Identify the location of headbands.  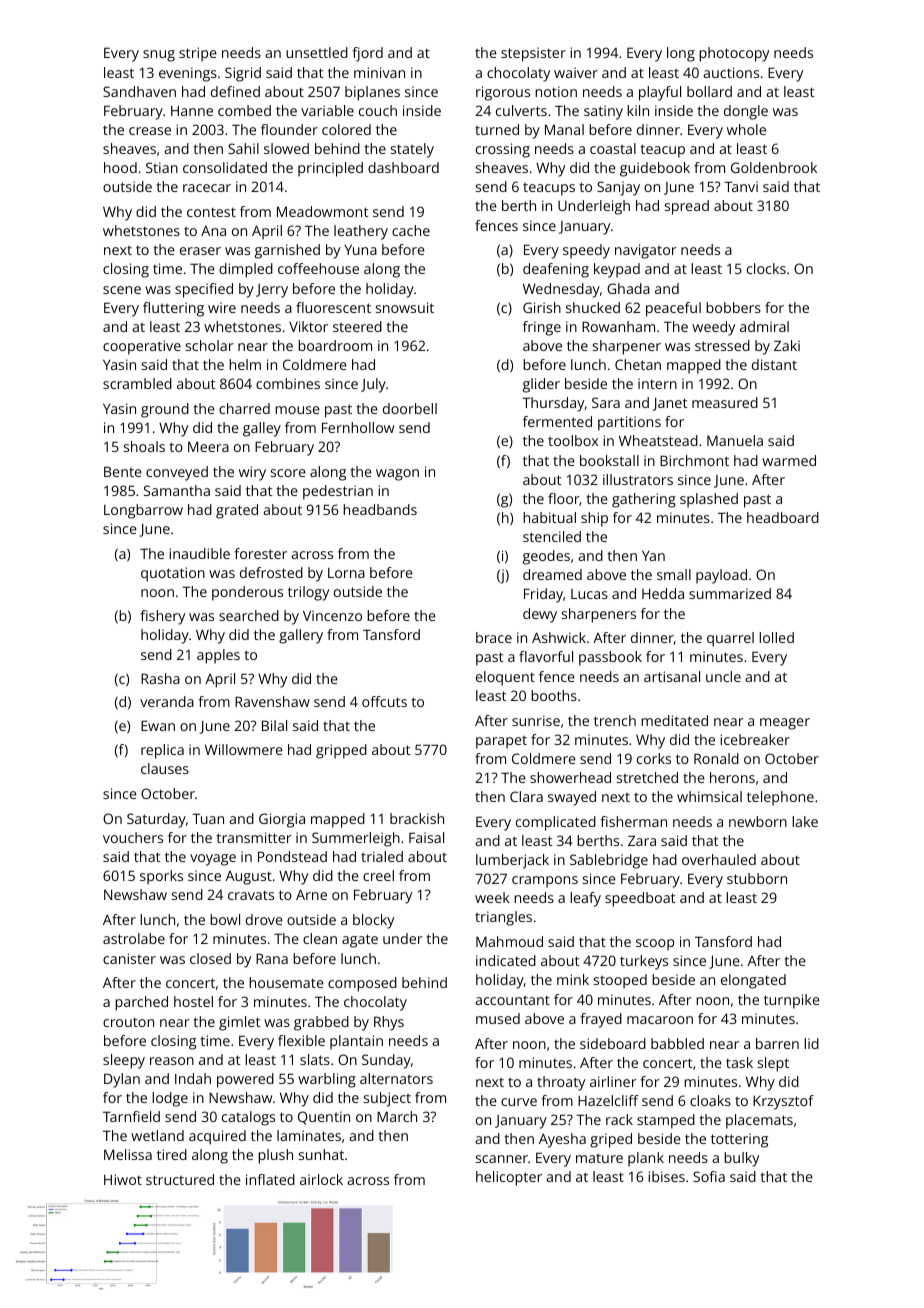
(380, 509).
